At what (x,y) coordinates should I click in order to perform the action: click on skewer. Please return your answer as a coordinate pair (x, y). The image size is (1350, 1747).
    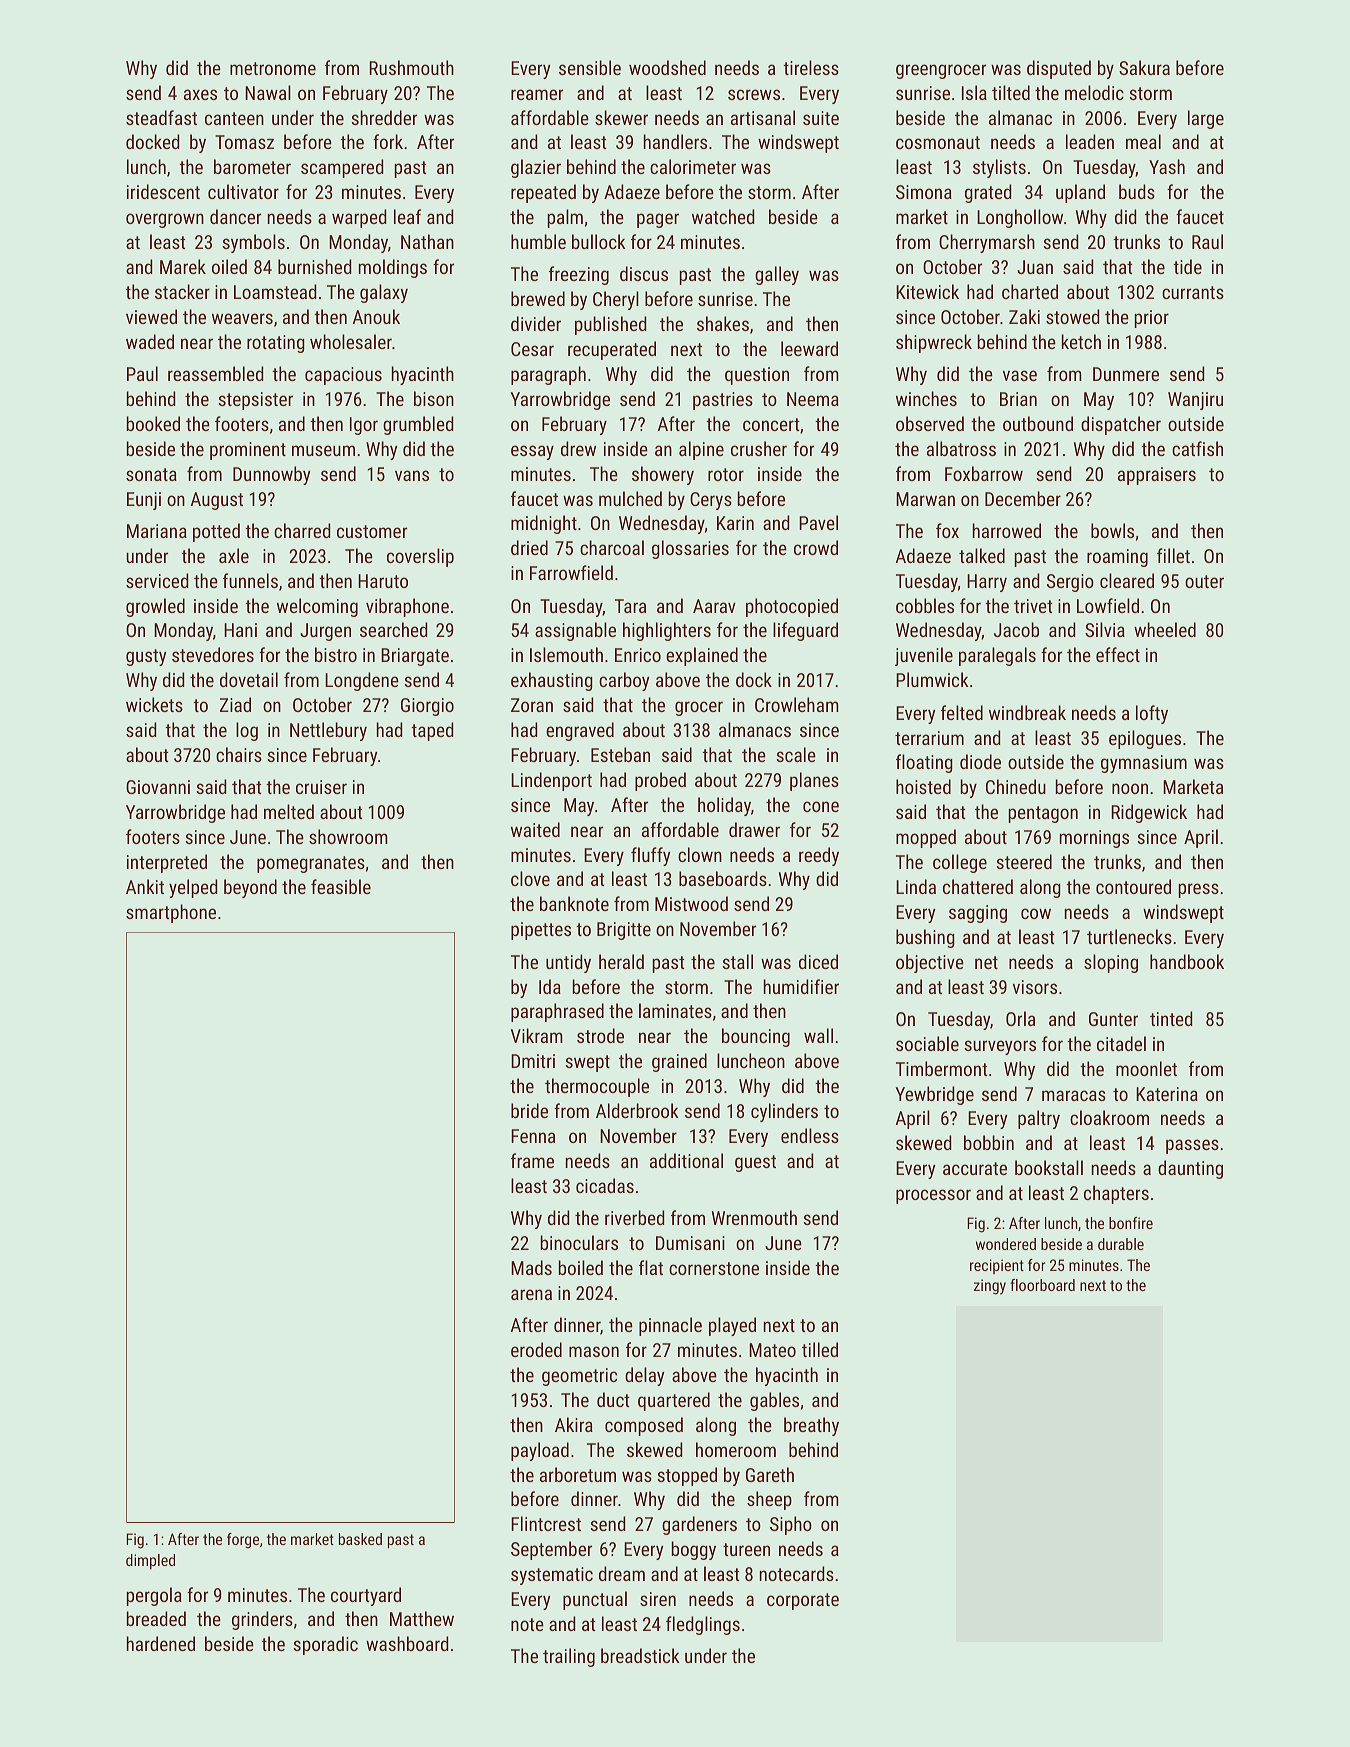
    Looking at the image, I should click on (621, 117).
